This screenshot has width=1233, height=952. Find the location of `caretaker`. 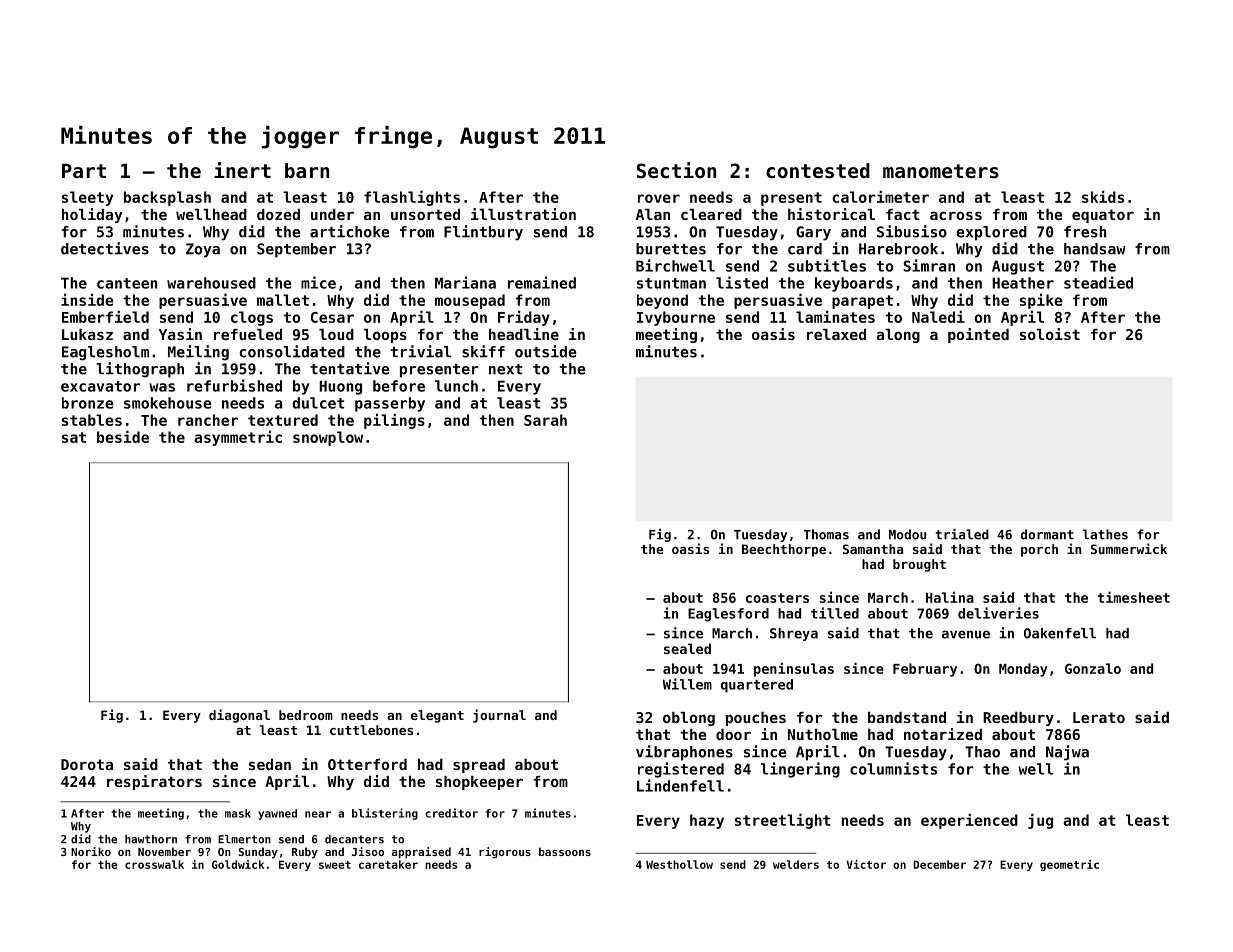

caretaker is located at coordinates (388, 864).
